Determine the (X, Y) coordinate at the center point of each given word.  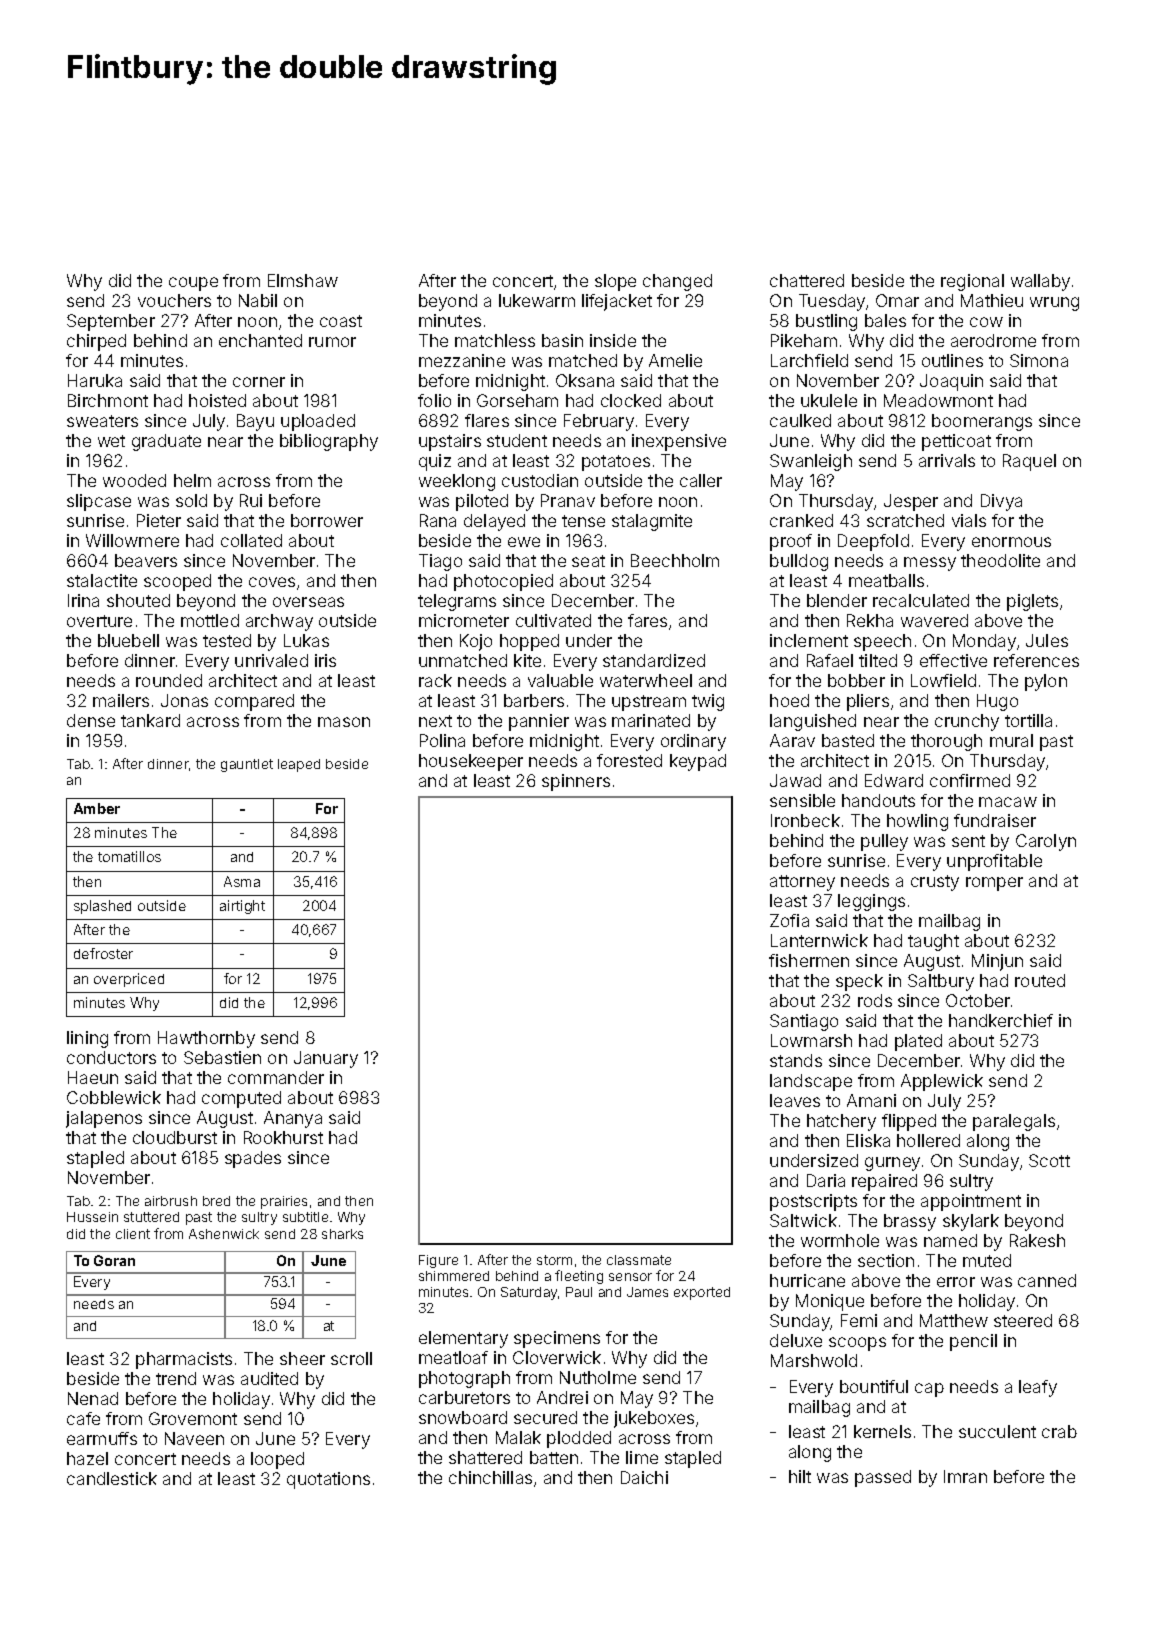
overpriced (129, 980)
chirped (96, 342)
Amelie (675, 360)
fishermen (809, 960)
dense (91, 720)
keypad (698, 762)
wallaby (1040, 282)
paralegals (1014, 1122)
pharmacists (184, 1360)
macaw (1008, 802)
